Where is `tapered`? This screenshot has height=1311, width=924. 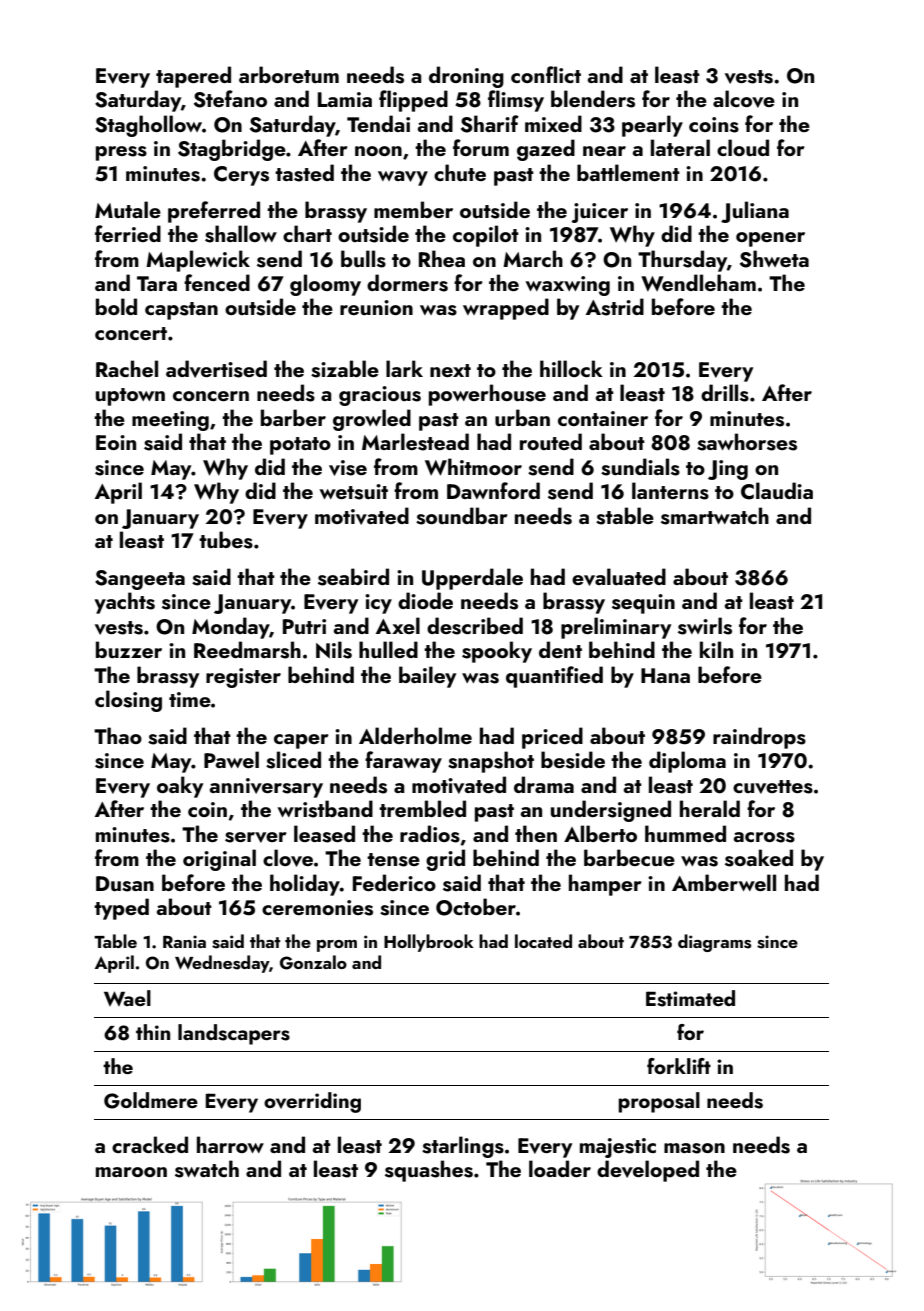
tapered is located at coordinates (193, 77).
